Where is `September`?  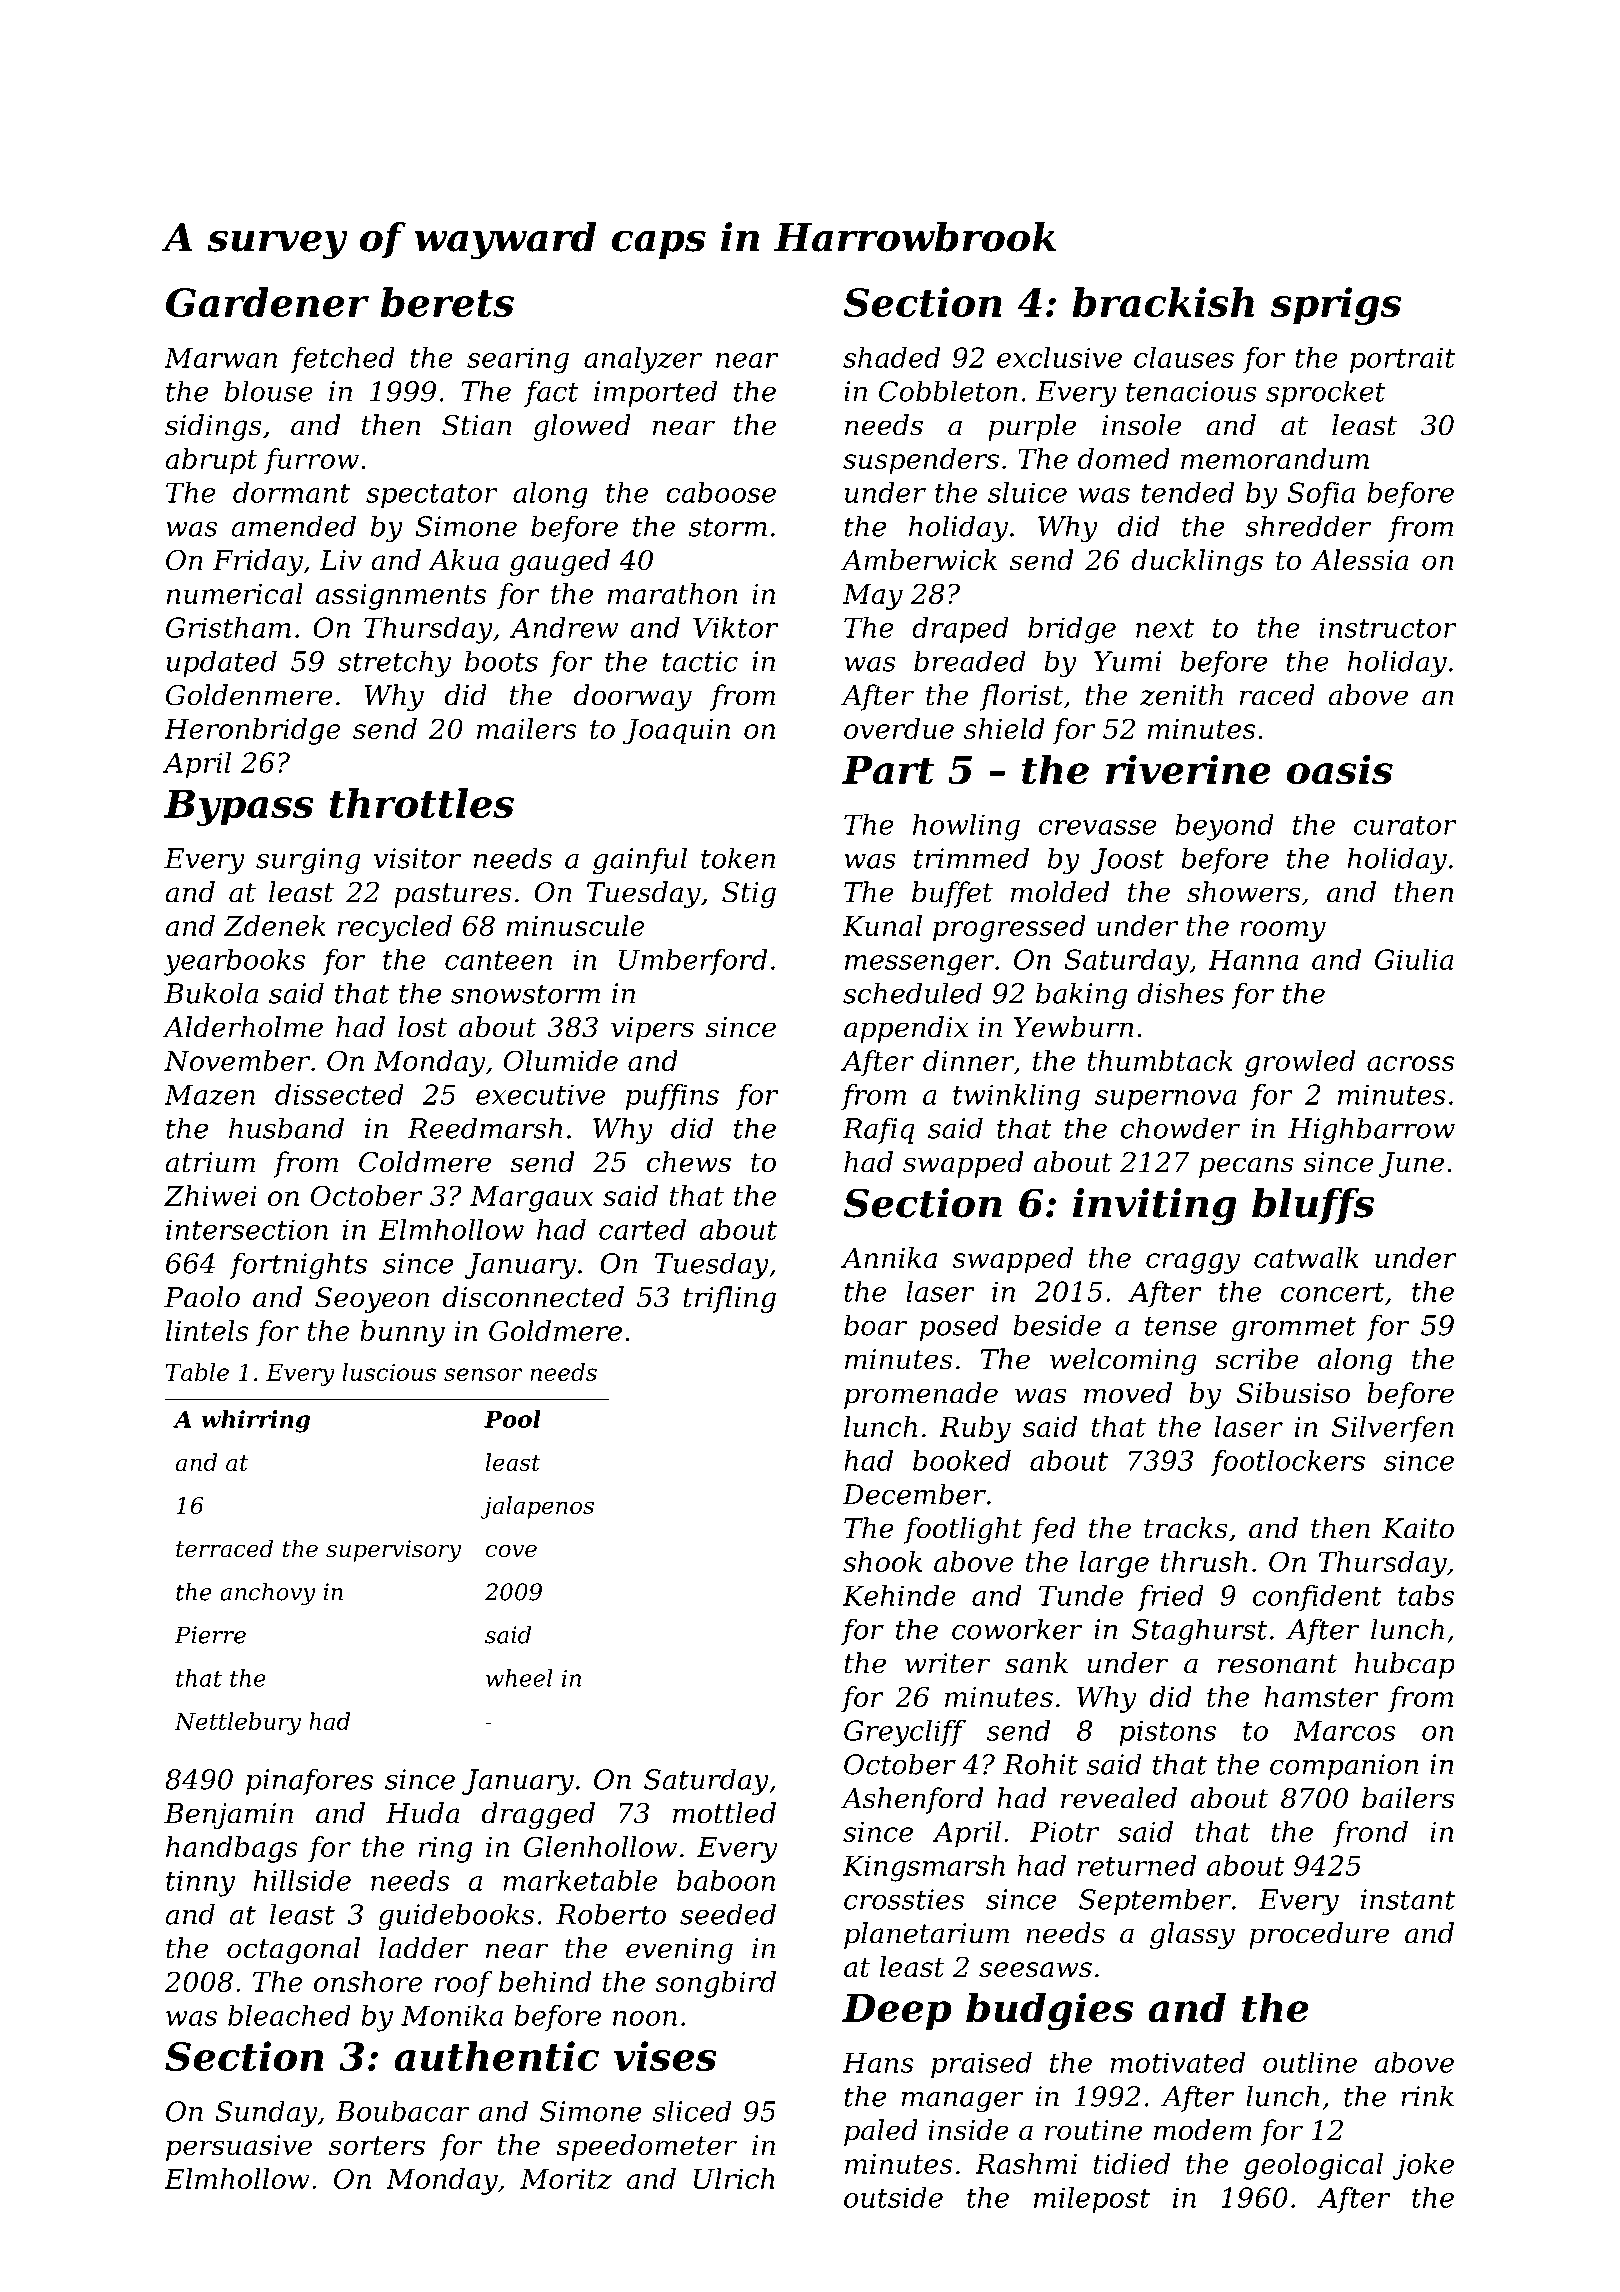 September is located at coordinates (1155, 1901).
